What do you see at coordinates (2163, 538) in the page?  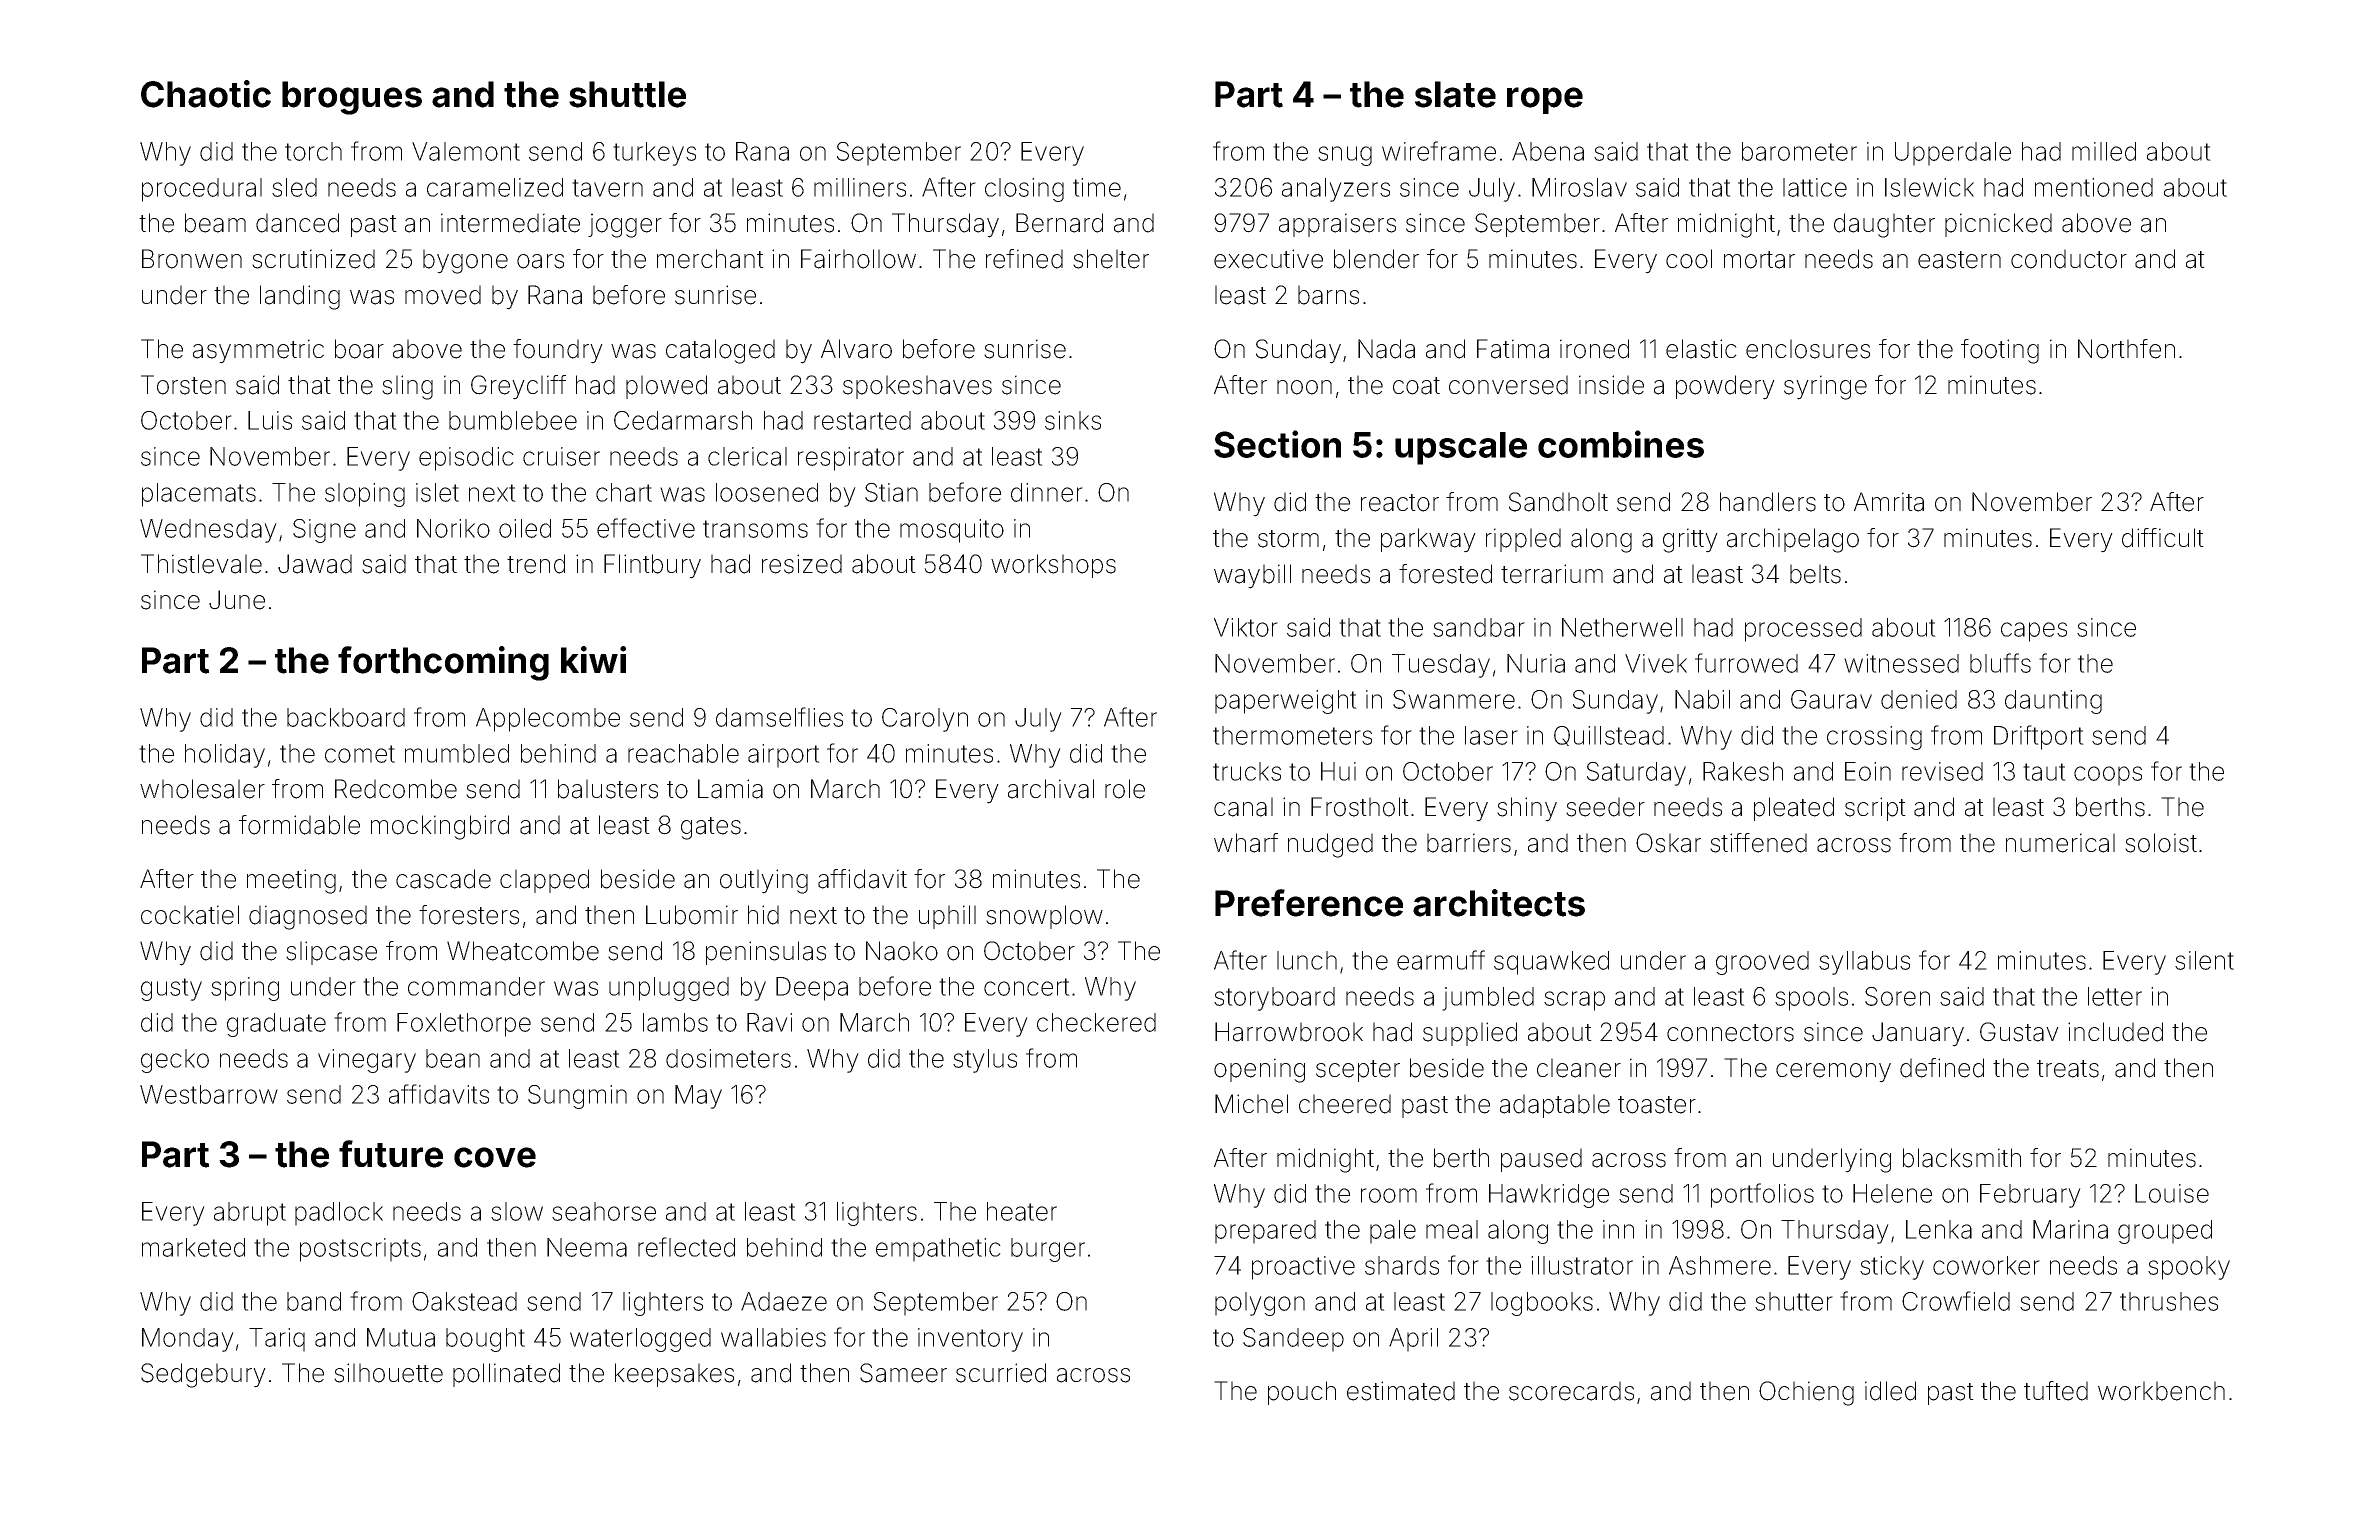 I see `difficult` at bounding box center [2163, 538].
